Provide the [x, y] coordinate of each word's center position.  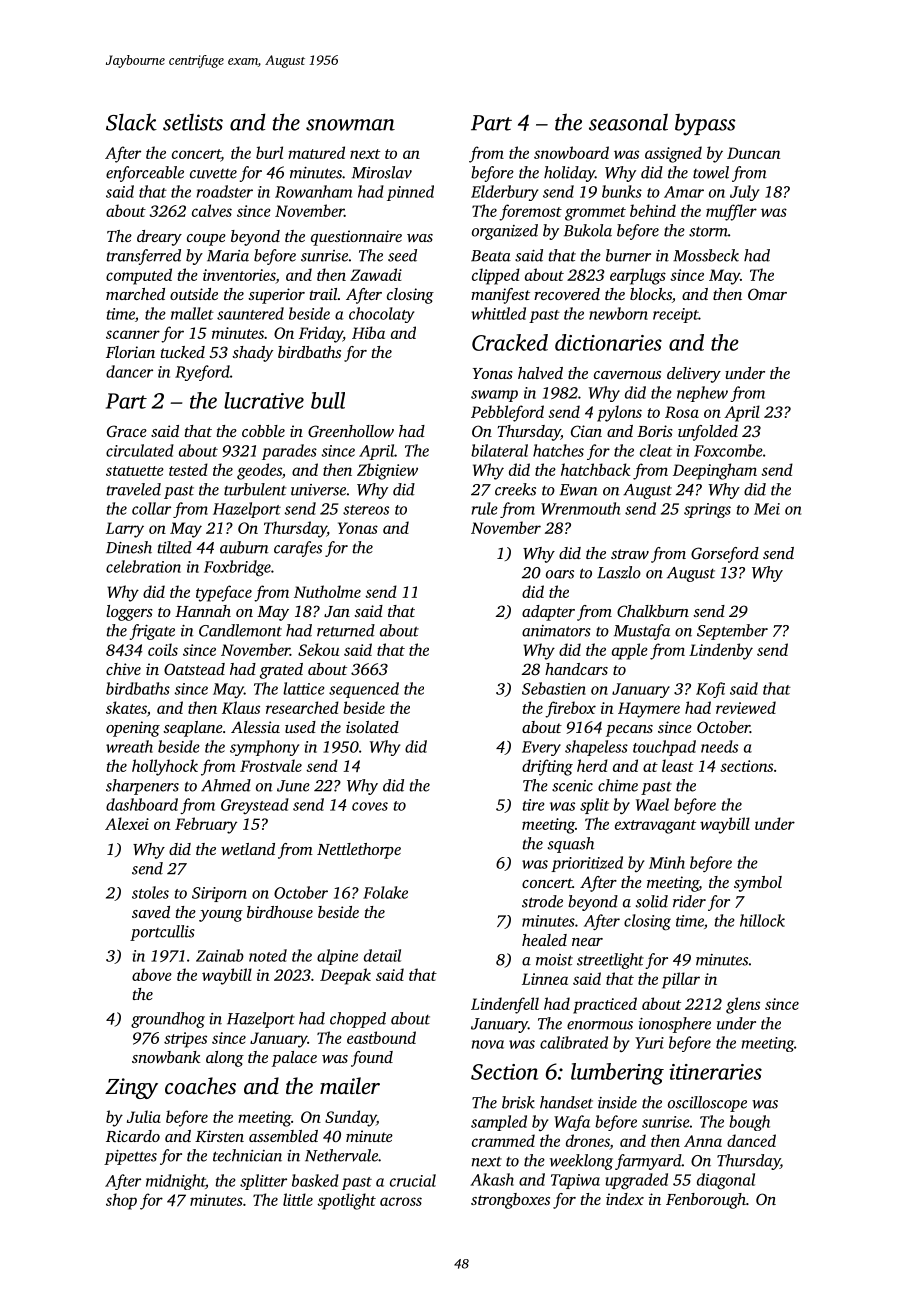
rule [485, 508]
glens [743, 1005]
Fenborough [706, 1201]
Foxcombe [728, 450]
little [298, 1199]
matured [316, 152]
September [732, 632]
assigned [673, 154]
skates [126, 707]
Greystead [255, 806]
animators [556, 631]
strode [542, 901]
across [401, 1201]
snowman [350, 125]
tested [188, 469]
